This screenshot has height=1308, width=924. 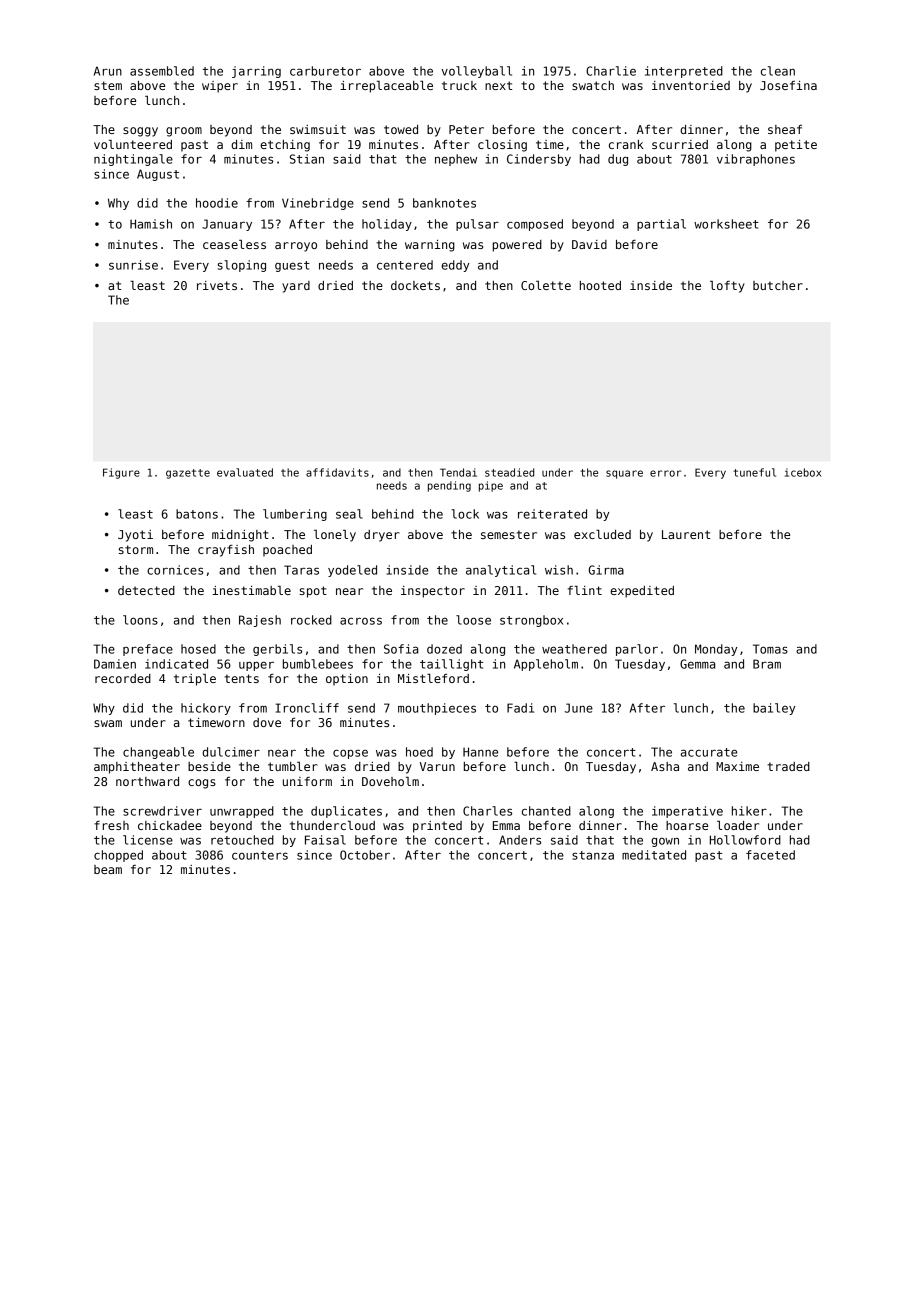 What do you see at coordinates (217, 285) in the screenshot?
I see `rivets` at bounding box center [217, 285].
